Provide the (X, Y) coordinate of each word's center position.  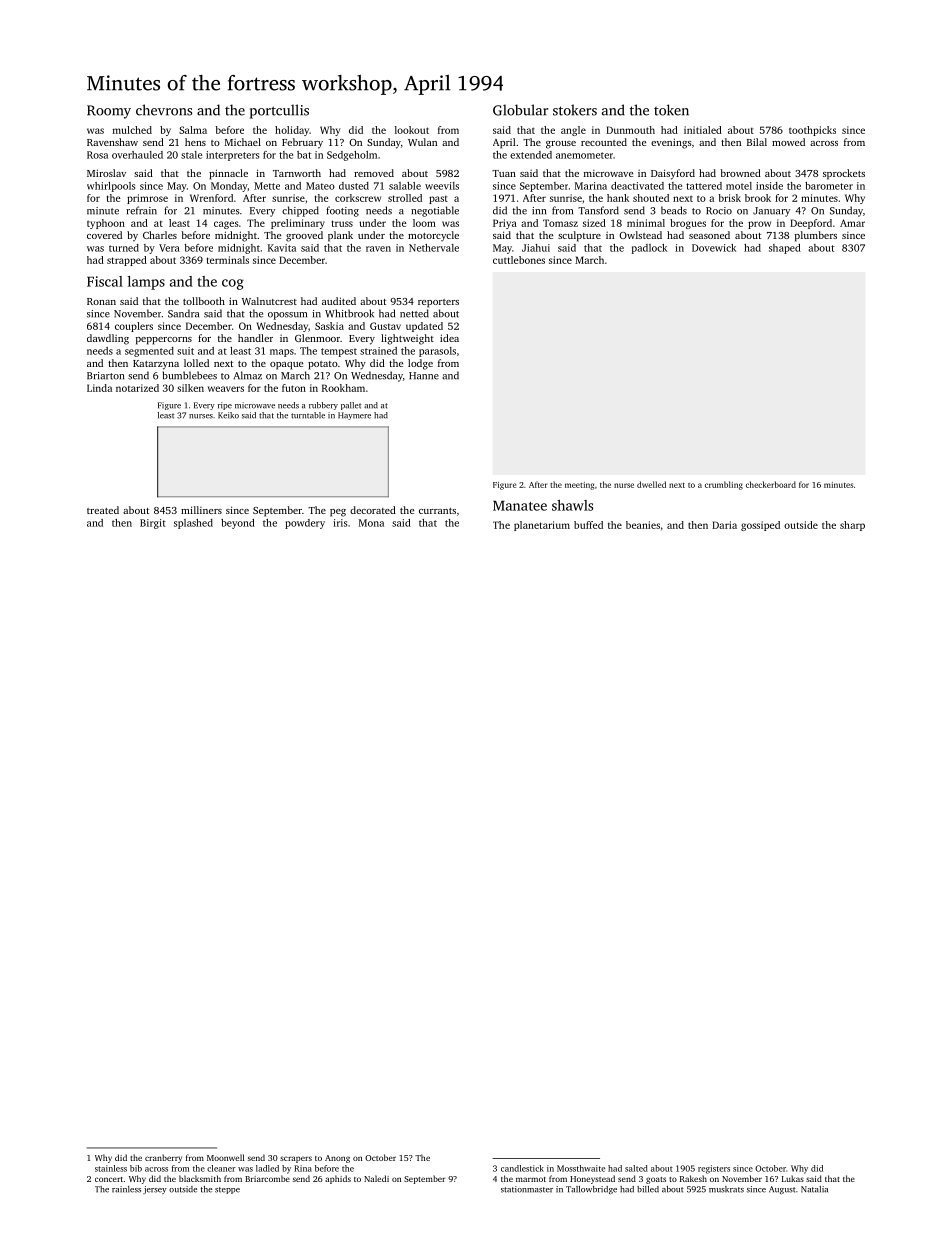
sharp (852, 526)
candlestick (522, 1168)
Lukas (793, 1178)
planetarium (542, 526)
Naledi (376, 1178)
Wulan (422, 142)
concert (109, 1179)
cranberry (163, 1158)
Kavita (282, 248)
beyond (238, 524)
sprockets (844, 174)
